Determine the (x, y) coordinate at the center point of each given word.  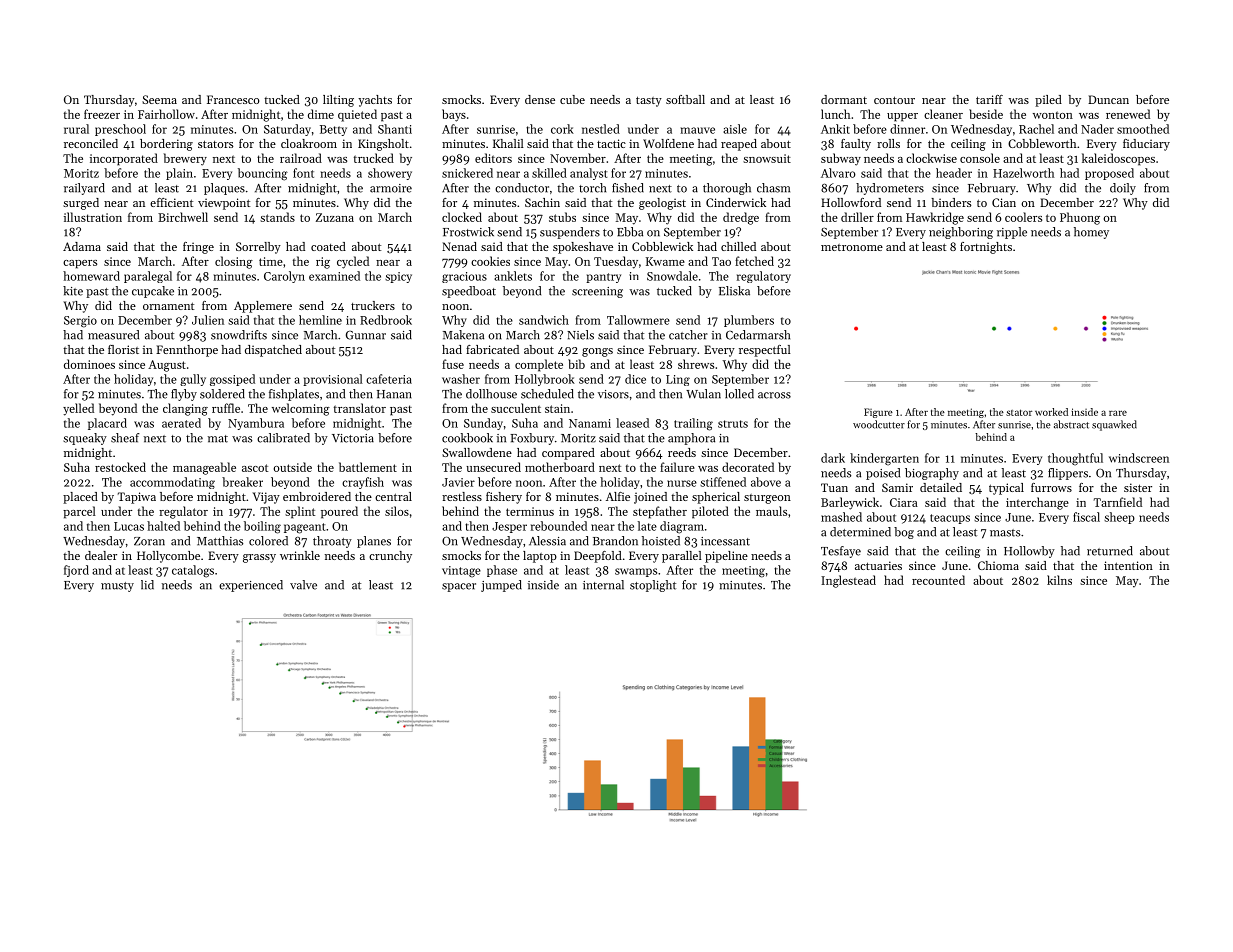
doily (1123, 189)
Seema (159, 99)
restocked (120, 467)
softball (685, 99)
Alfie (618, 496)
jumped (501, 586)
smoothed (1143, 129)
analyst (588, 174)
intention (1128, 565)
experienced (251, 586)
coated (328, 246)
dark (833, 458)
